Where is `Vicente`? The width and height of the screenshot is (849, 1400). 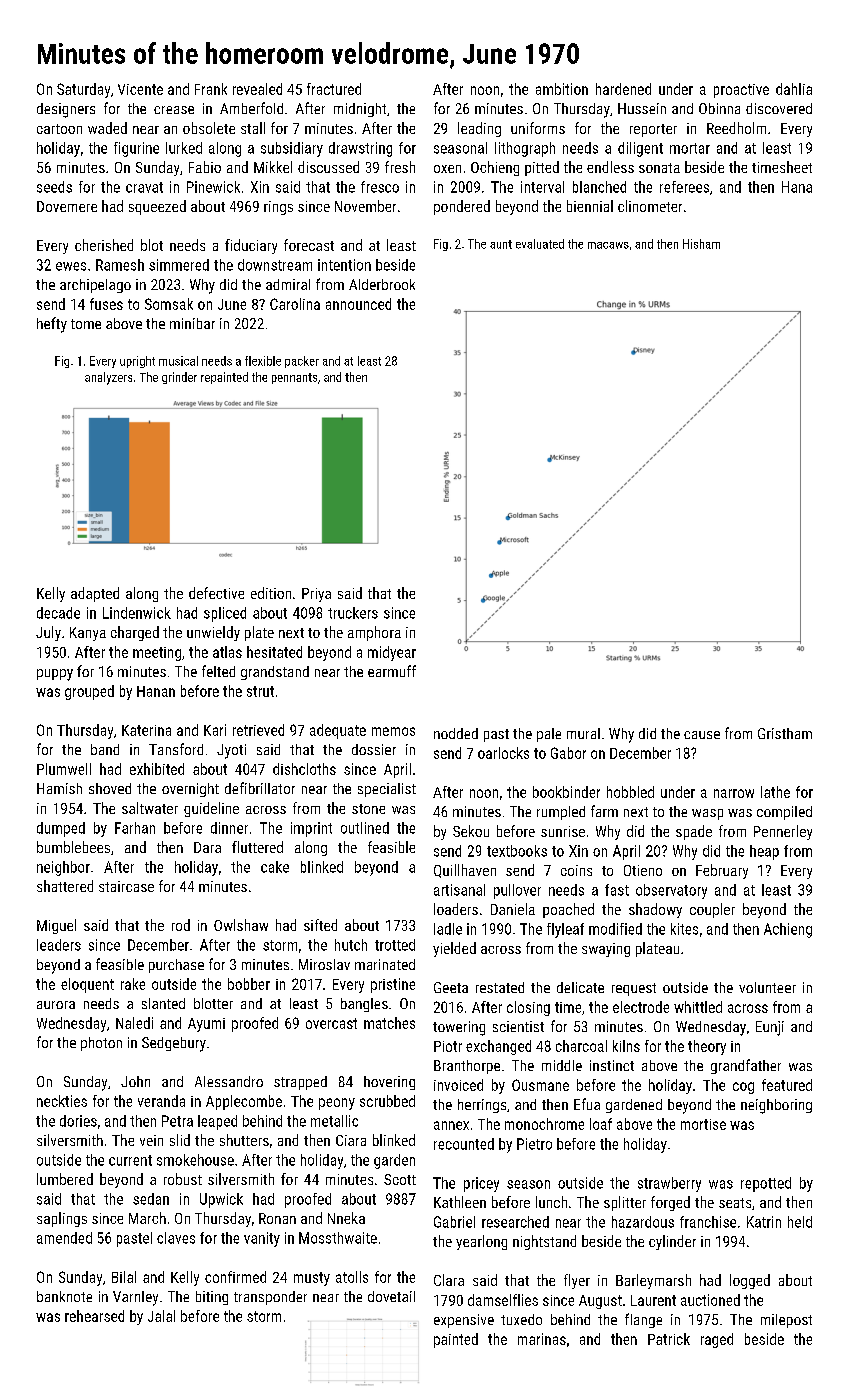
Vicente is located at coordinates (140, 89).
